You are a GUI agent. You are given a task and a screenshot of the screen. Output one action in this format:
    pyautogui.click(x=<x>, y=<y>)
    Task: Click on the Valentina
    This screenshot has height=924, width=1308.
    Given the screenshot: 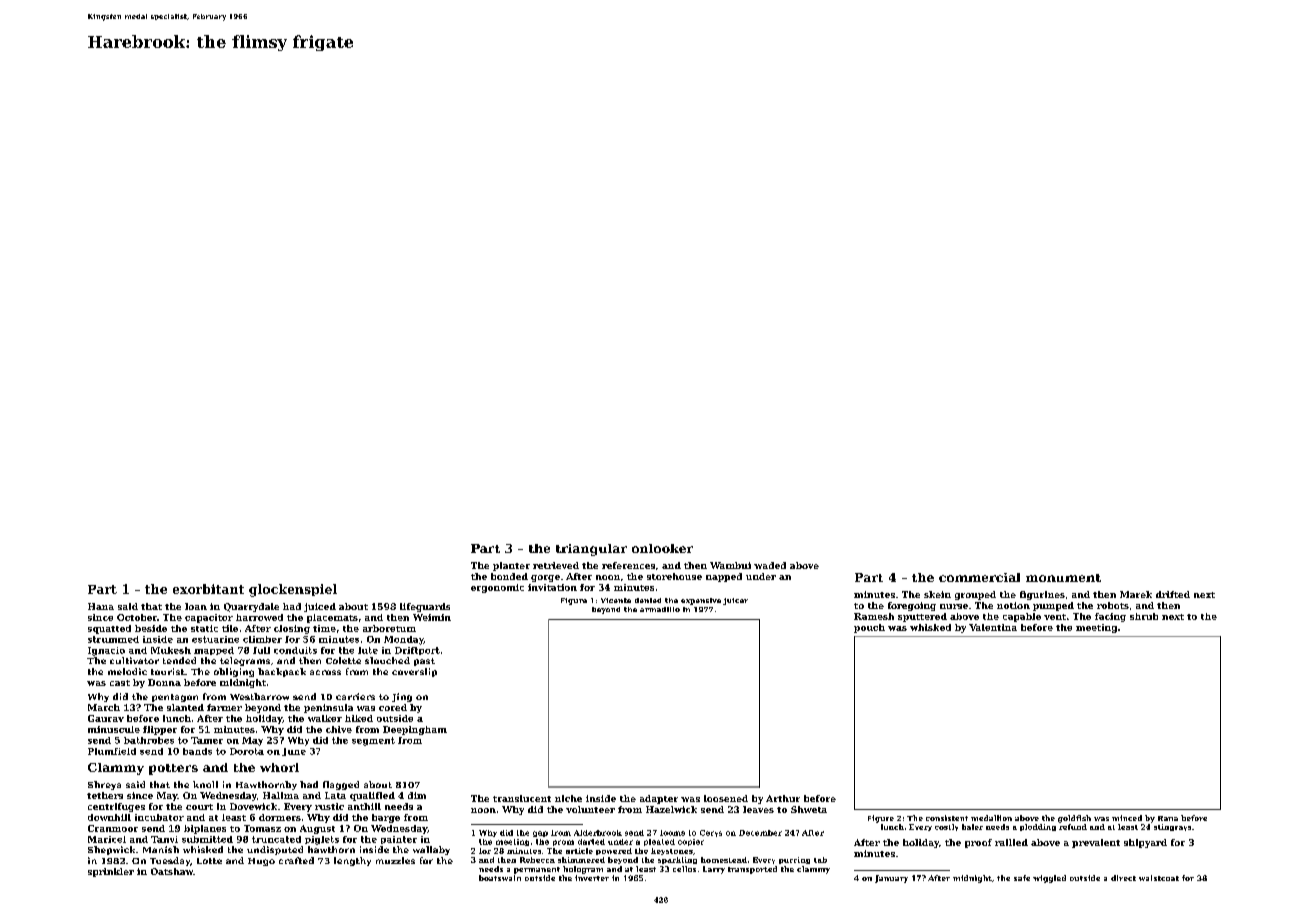 What is the action you would take?
    pyautogui.click(x=993, y=627)
